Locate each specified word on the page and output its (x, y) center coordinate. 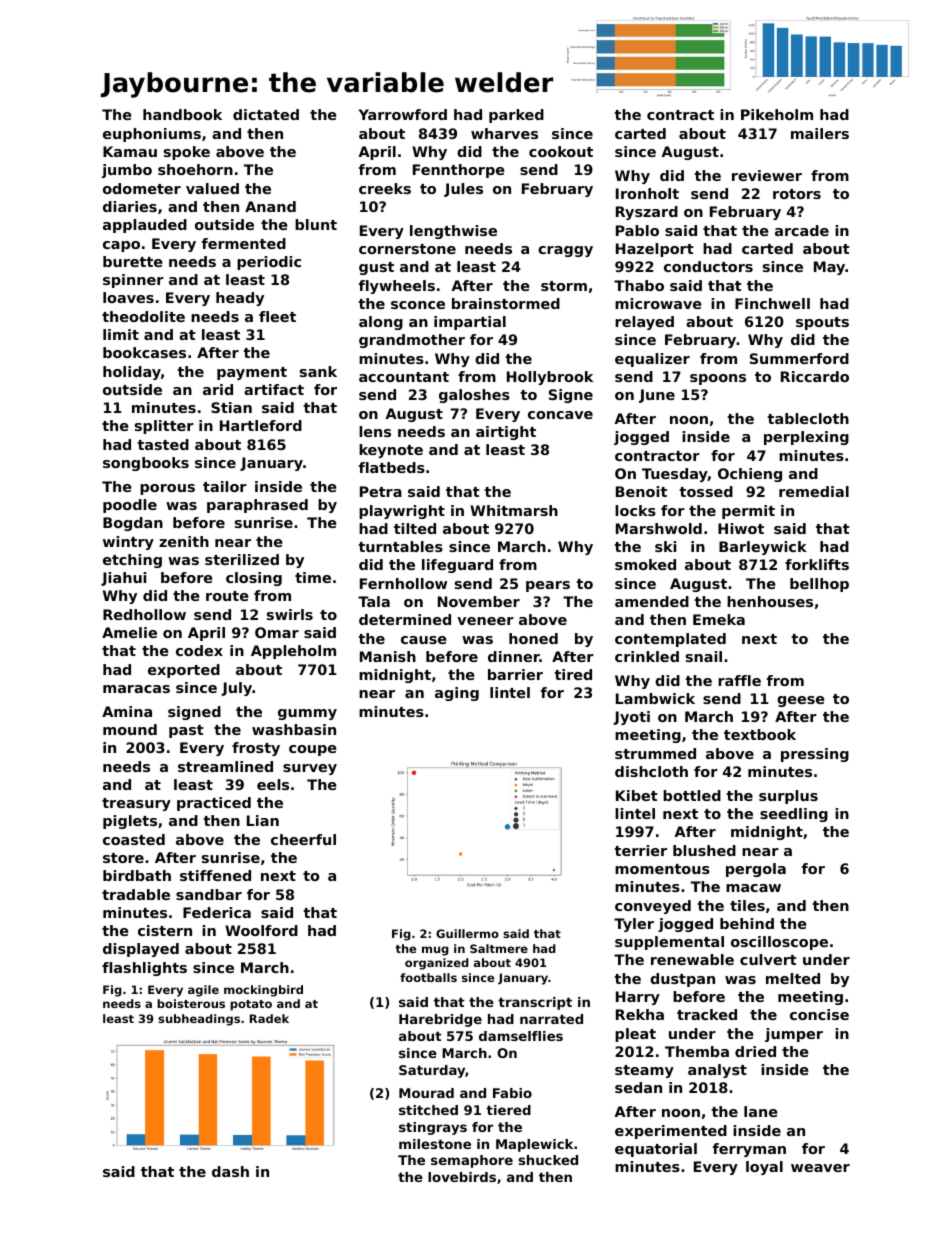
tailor (225, 486)
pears (548, 586)
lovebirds (462, 1177)
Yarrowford (403, 114)
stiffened (215, 875)
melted (793, 978)
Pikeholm (777, 114)
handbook (182, 114)
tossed (706, 491)
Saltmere (499, 948)
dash (230, 1171)
